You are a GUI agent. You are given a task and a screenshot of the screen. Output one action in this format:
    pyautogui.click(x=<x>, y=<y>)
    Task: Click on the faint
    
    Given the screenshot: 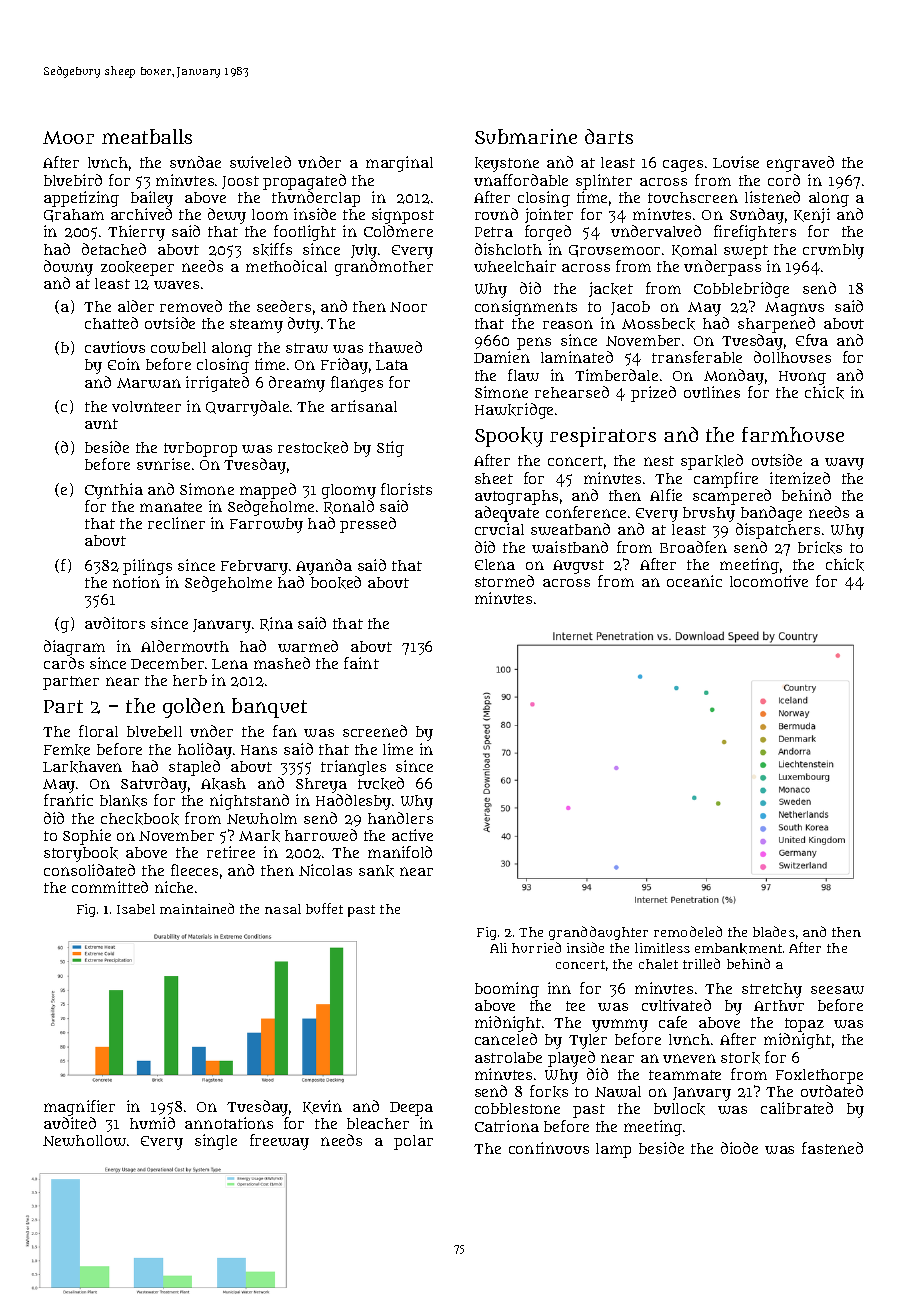 What is the action you would take?
    pyautogui.click(x=361, y=663)
